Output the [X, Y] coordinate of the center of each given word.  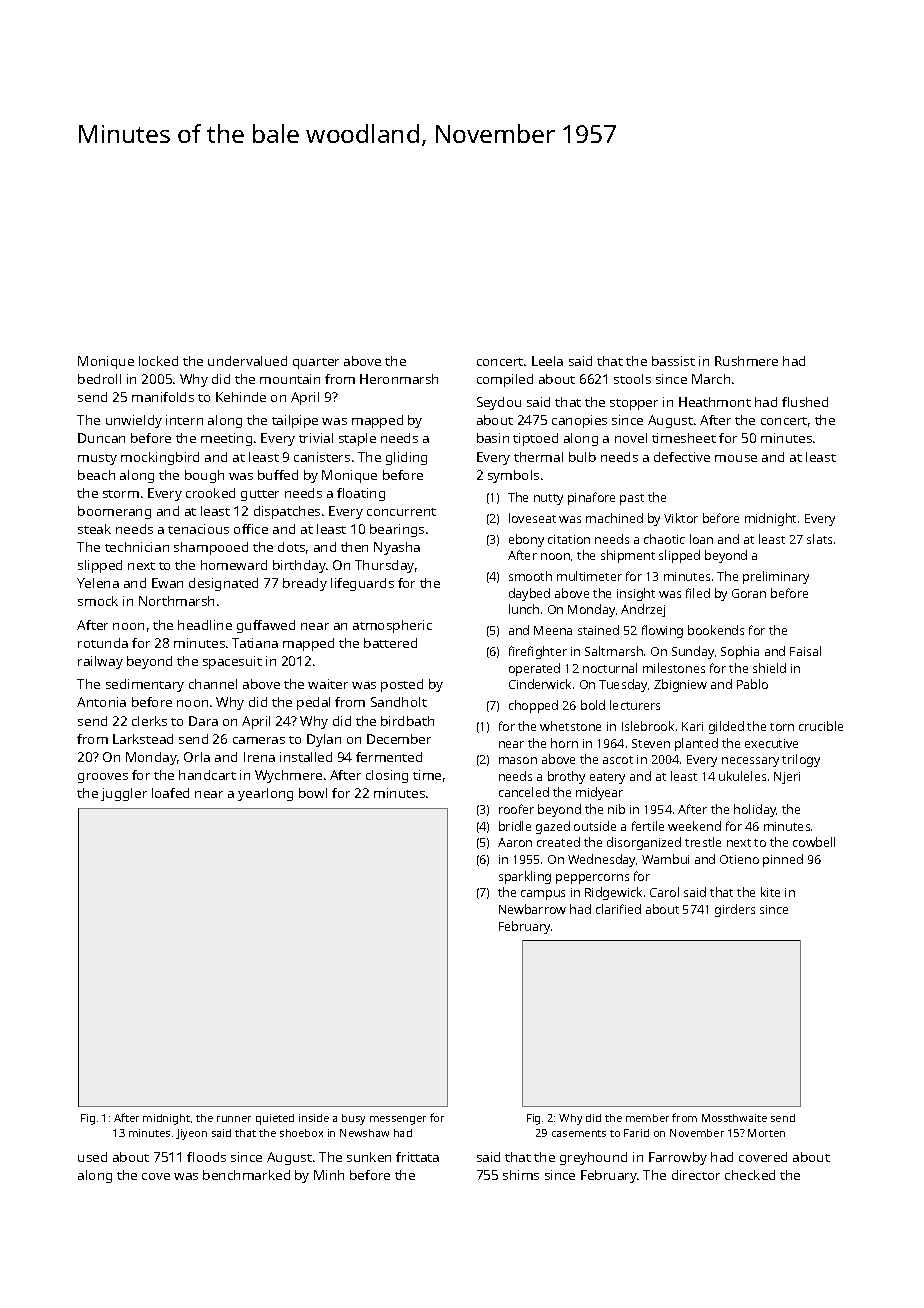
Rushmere [746, 361]
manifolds [163, 397]
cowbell [814, 842]
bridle [515, 826]
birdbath [407, 721]
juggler [124, 794]
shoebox [301, 1133]
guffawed [266, 626]
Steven [651, 743]
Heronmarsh [399, 379]
